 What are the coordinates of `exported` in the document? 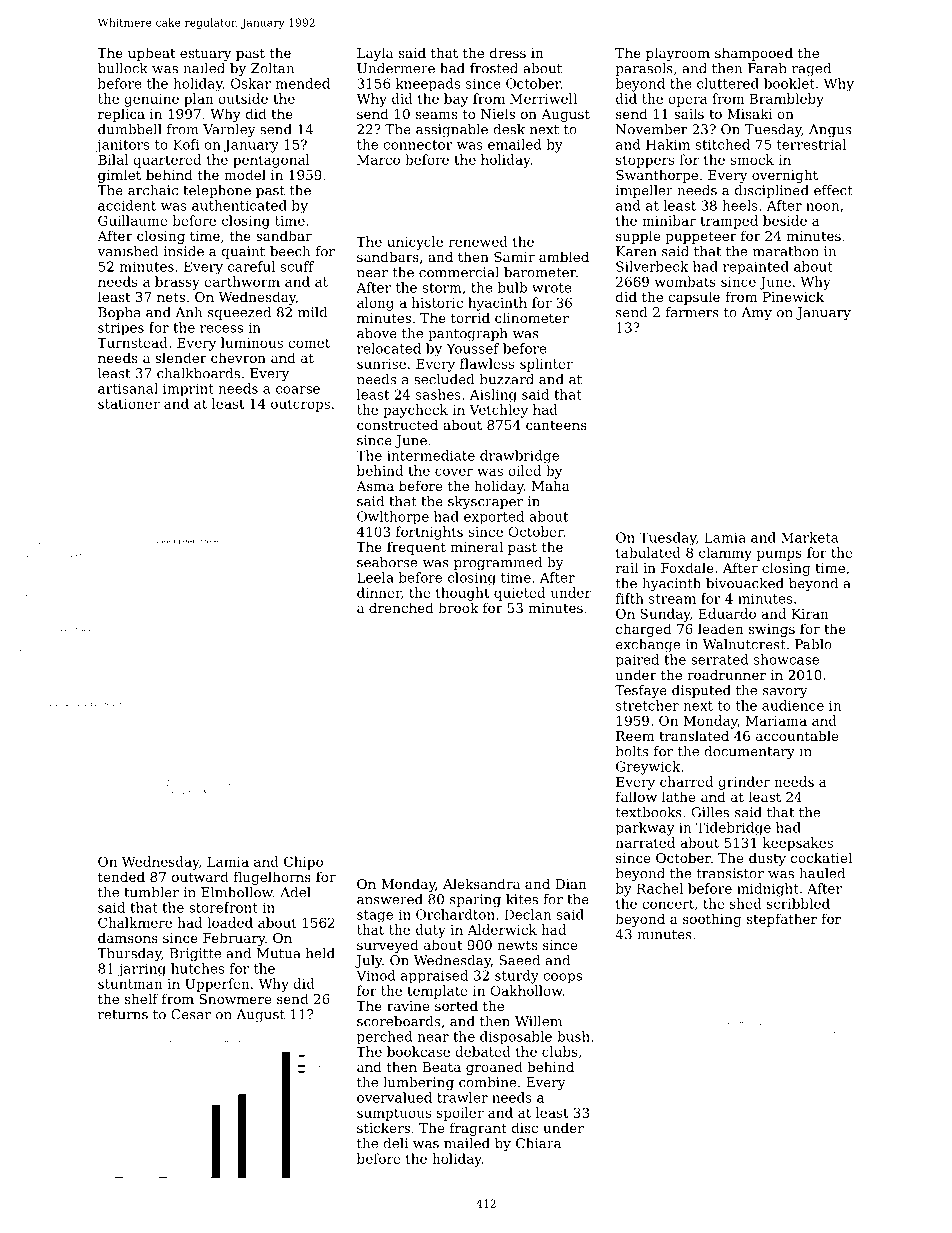 It's located at (494, 517).
